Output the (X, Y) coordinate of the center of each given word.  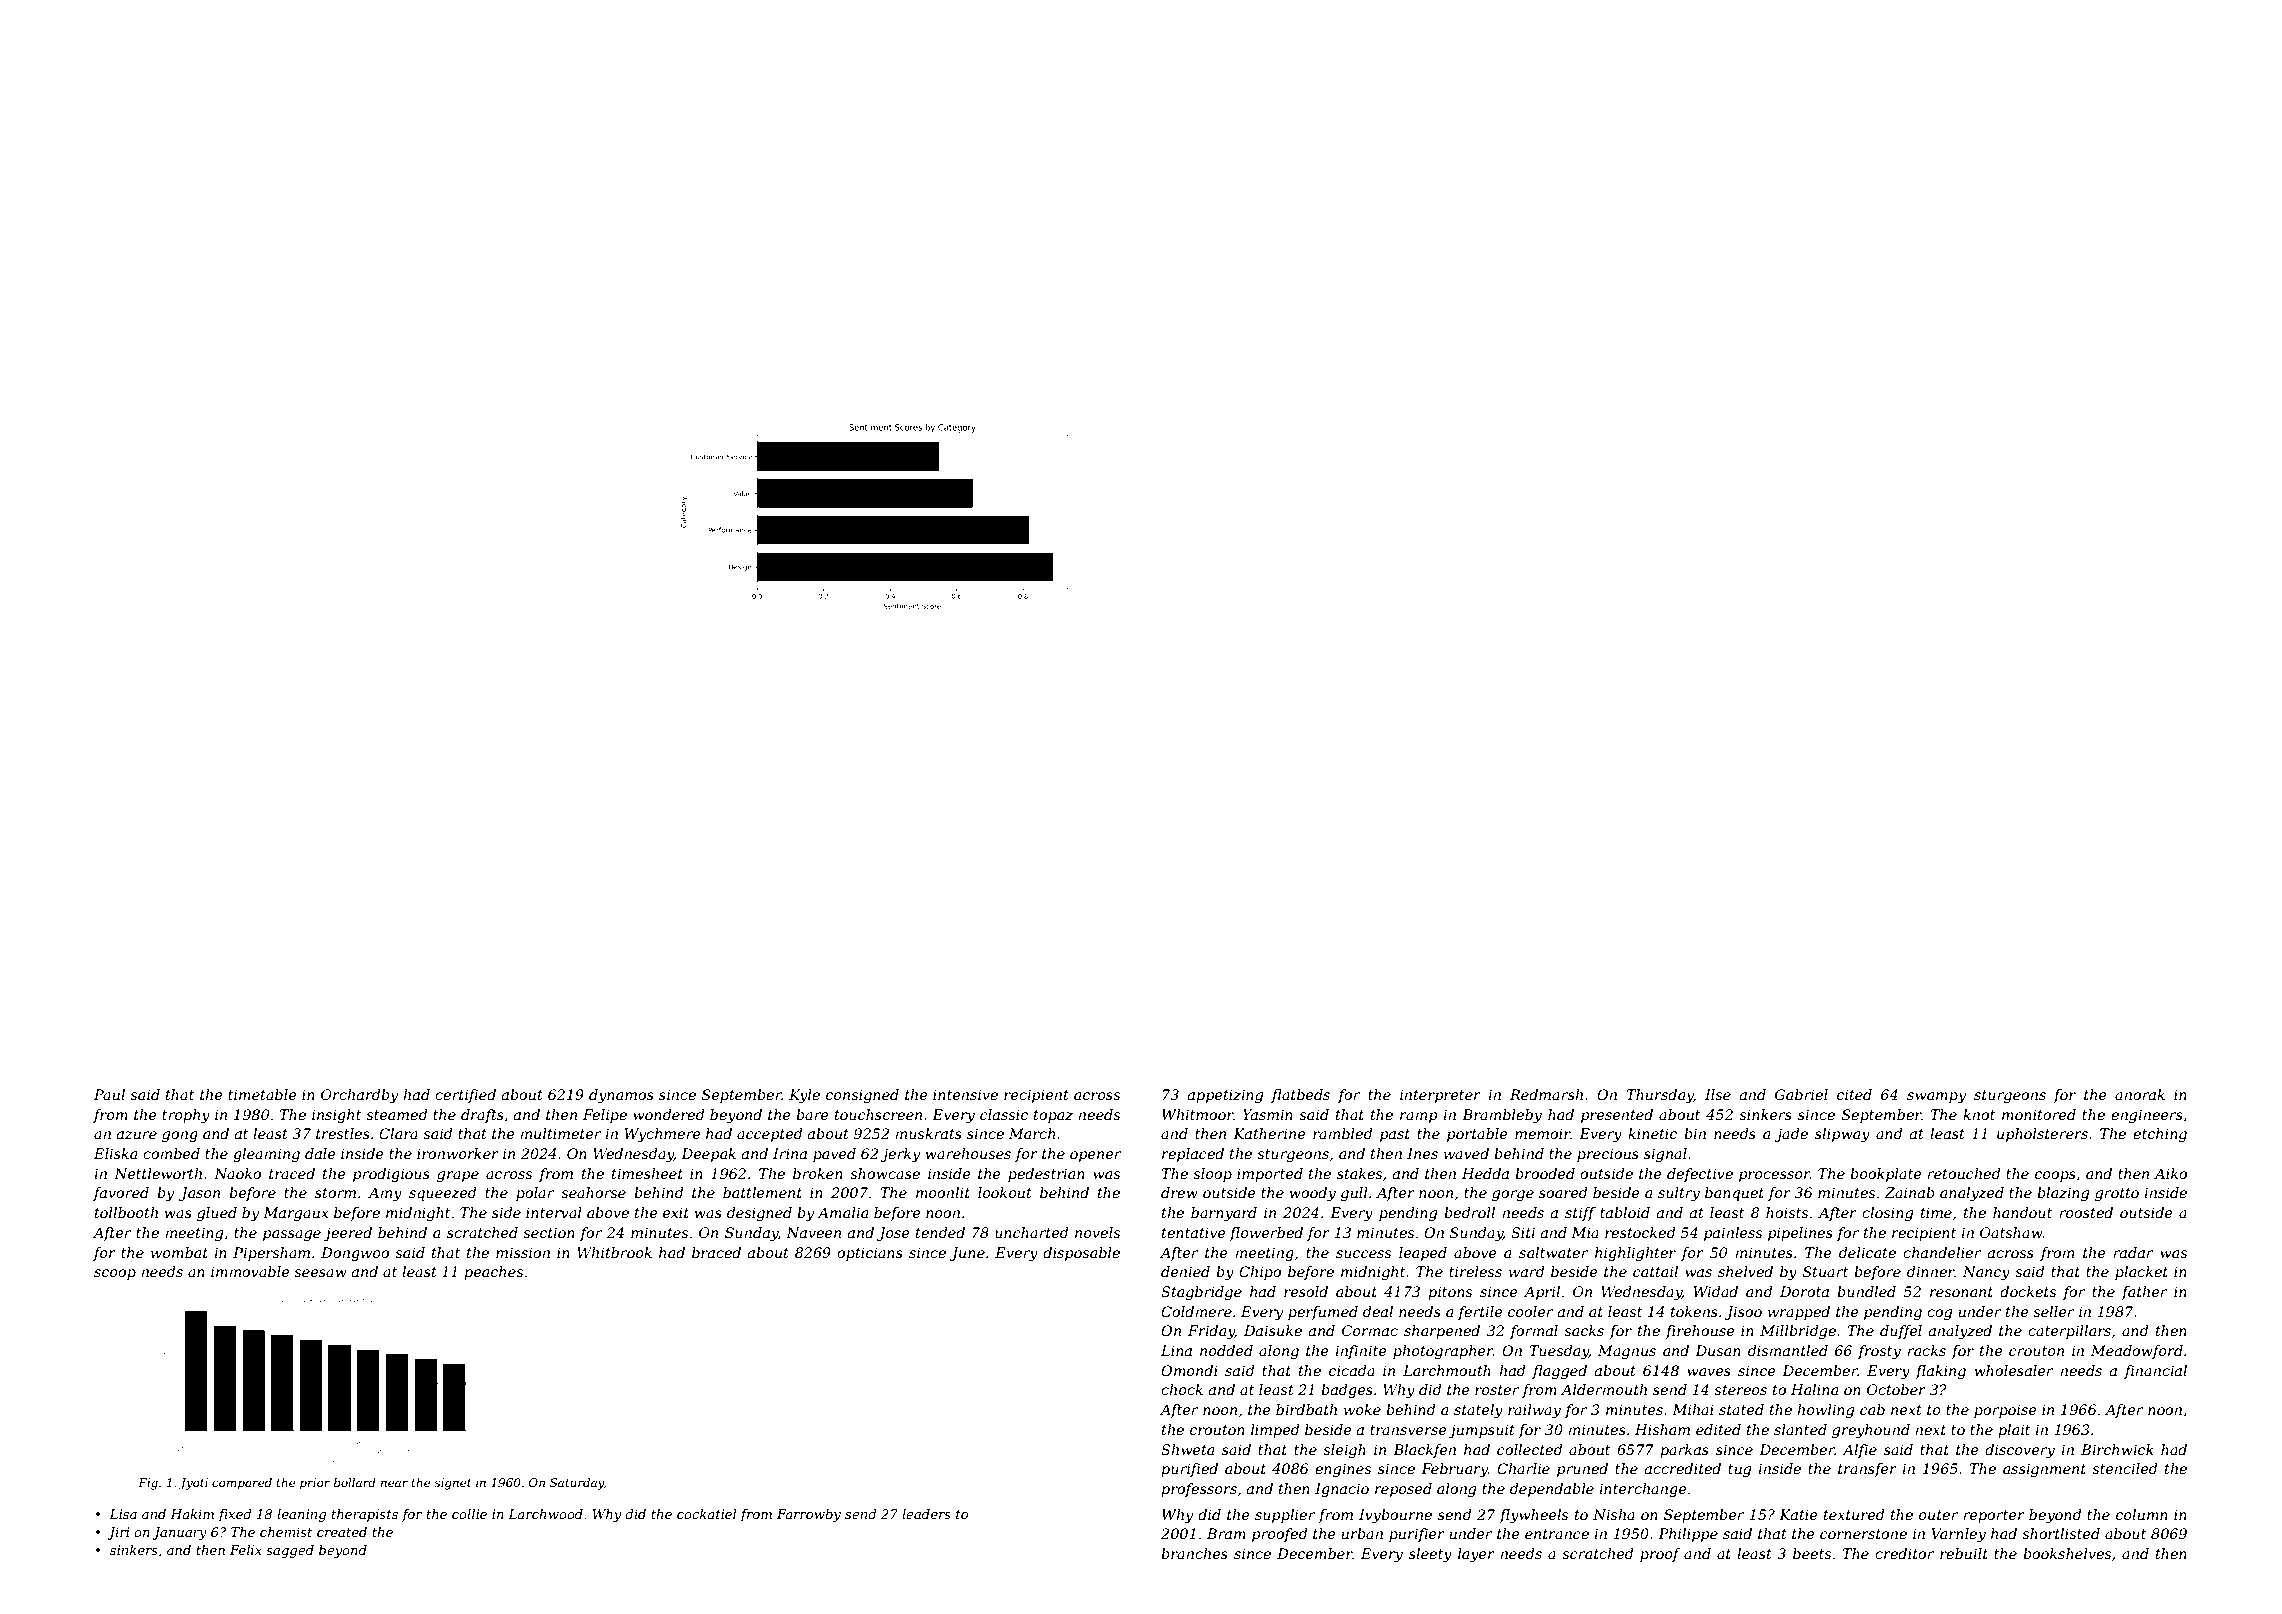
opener (1095, 1156)
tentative (1194, 1232)
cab (1872, 1409)
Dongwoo (355, 1254)
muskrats (928, 1133)
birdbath (1306, 1409)
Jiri (118, 1533)
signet (452, 1484)
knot (1979, 1114)
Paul (109, 1094)
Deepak (708, 1155)
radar (2133, 1252)
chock (1182, 1389)
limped (1275, 1431)
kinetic (1652, 1133)
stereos (1740, 1390)
